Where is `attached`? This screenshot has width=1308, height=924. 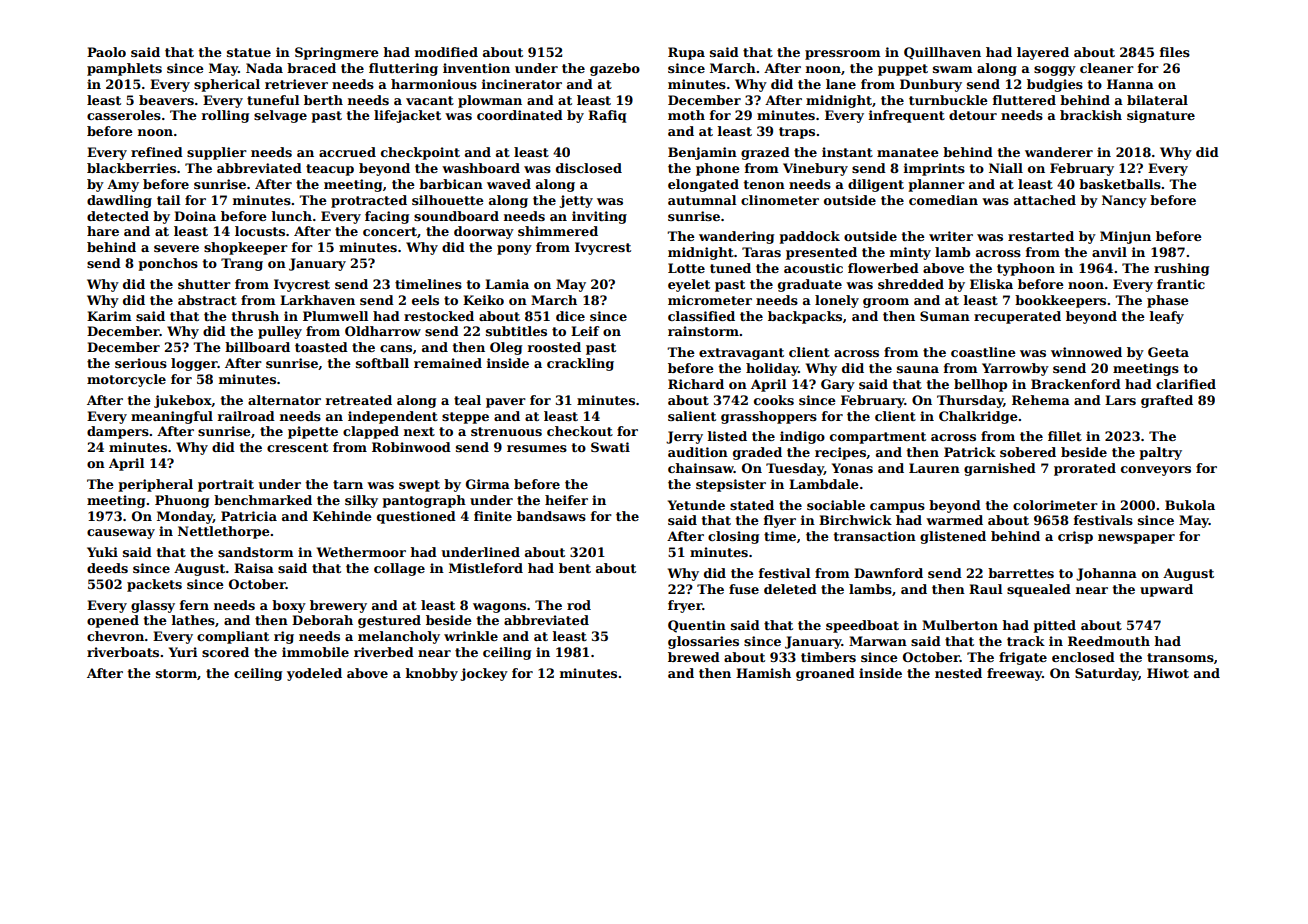
attached is located at coordinates (1045, 200).
